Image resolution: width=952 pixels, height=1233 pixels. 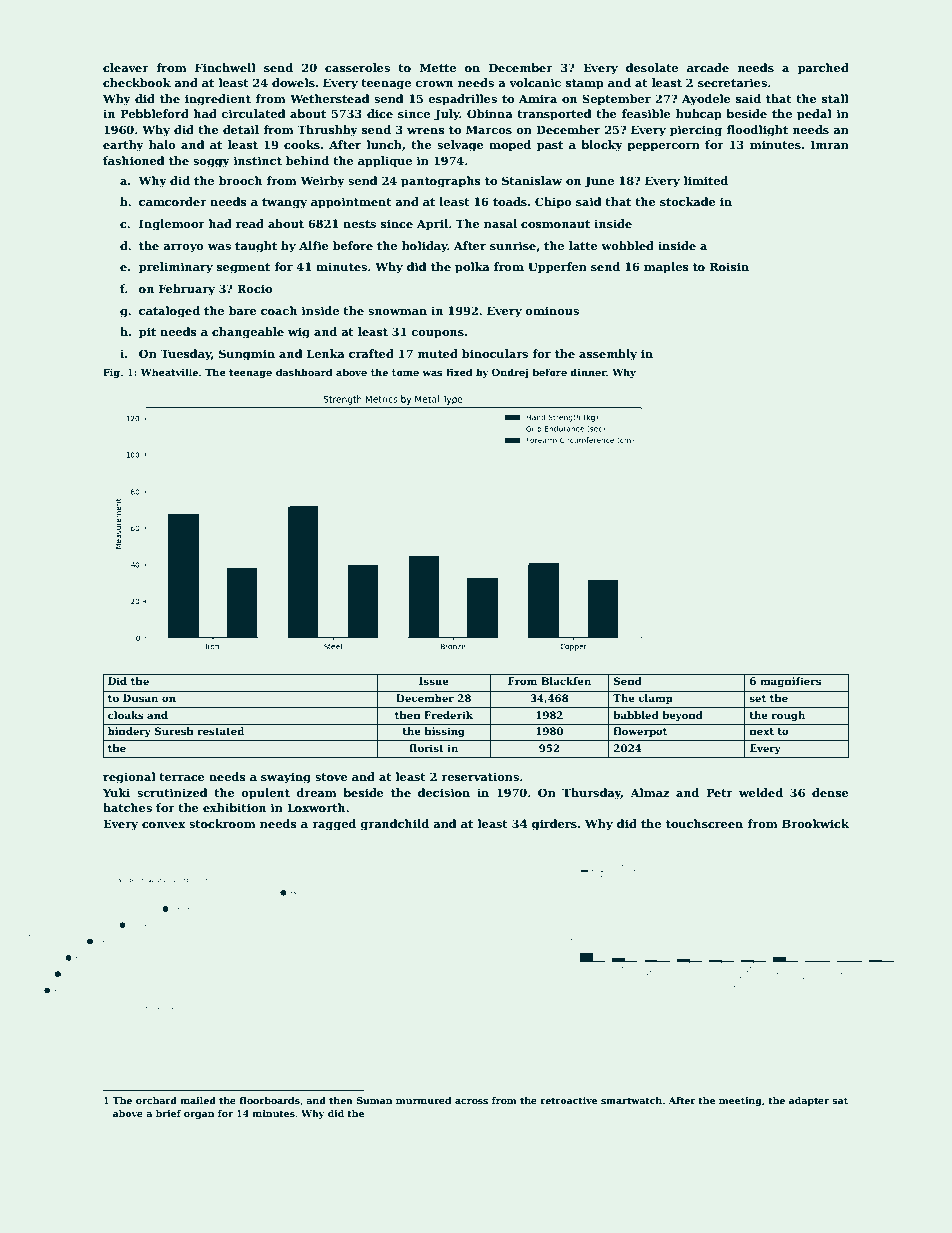 I want to click on girders, so click(x=554, y=825).
